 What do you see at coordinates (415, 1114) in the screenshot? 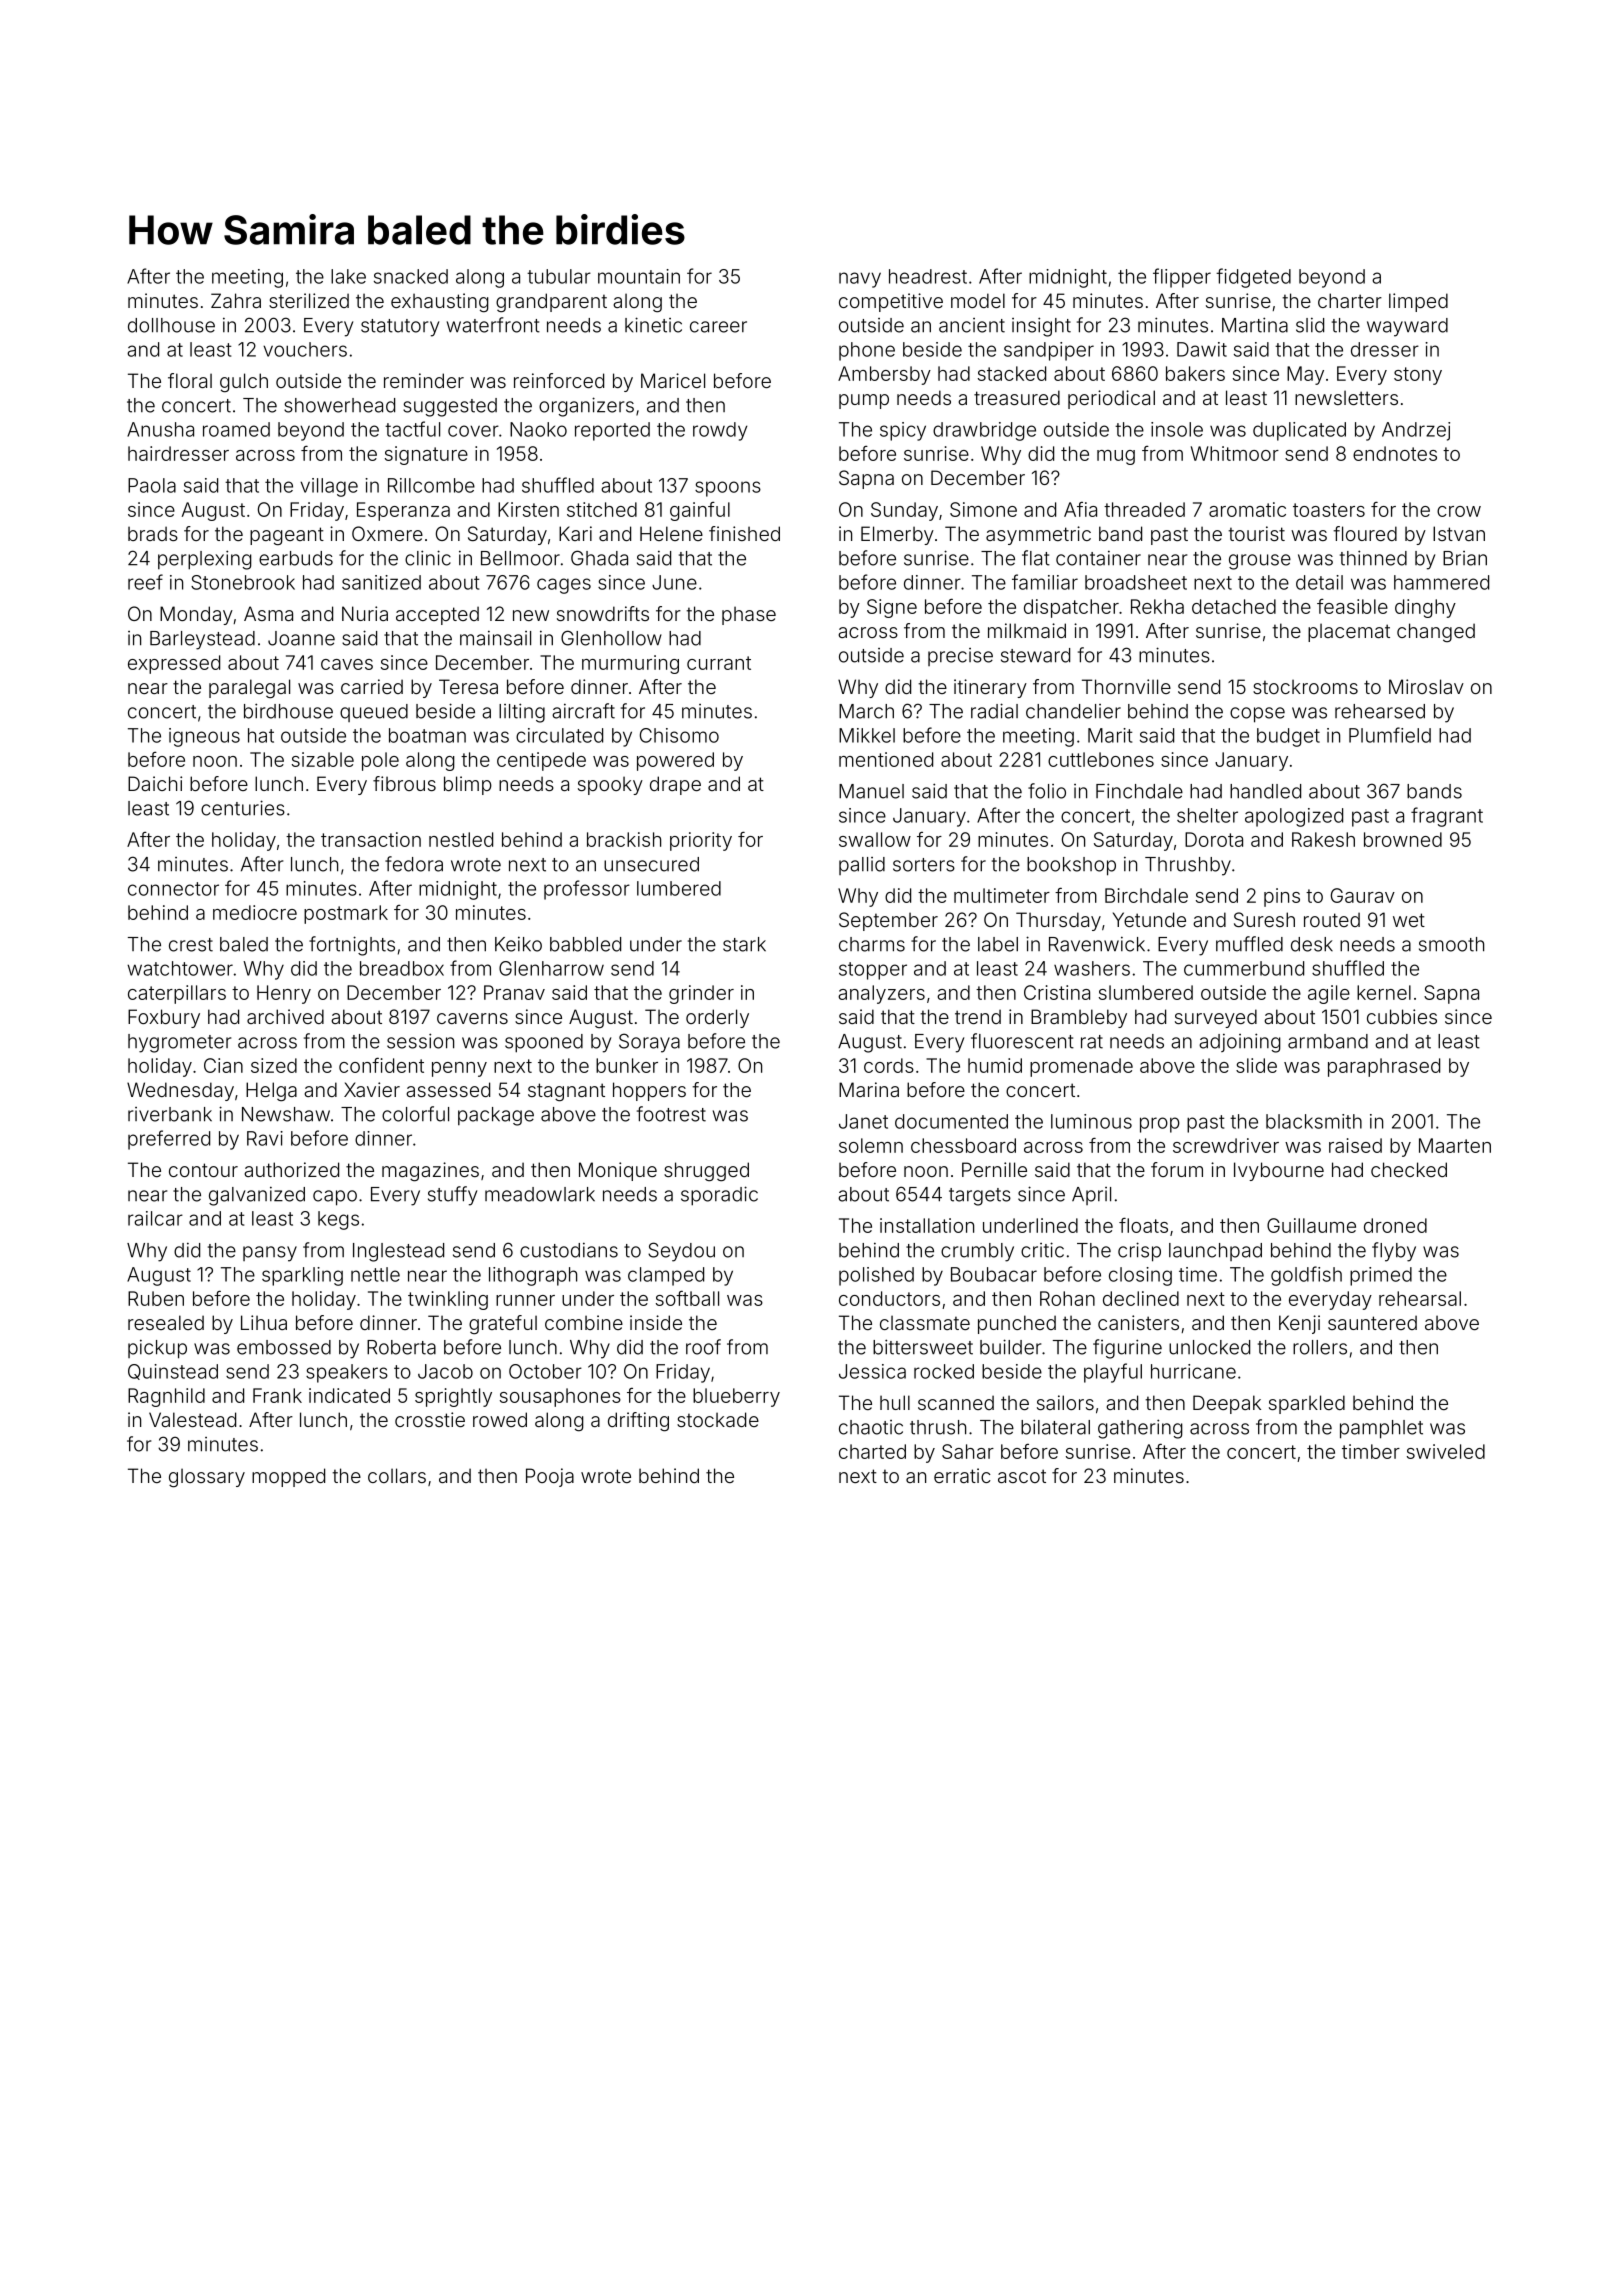
I see `colorful` at bounding box center [415, 1114].
